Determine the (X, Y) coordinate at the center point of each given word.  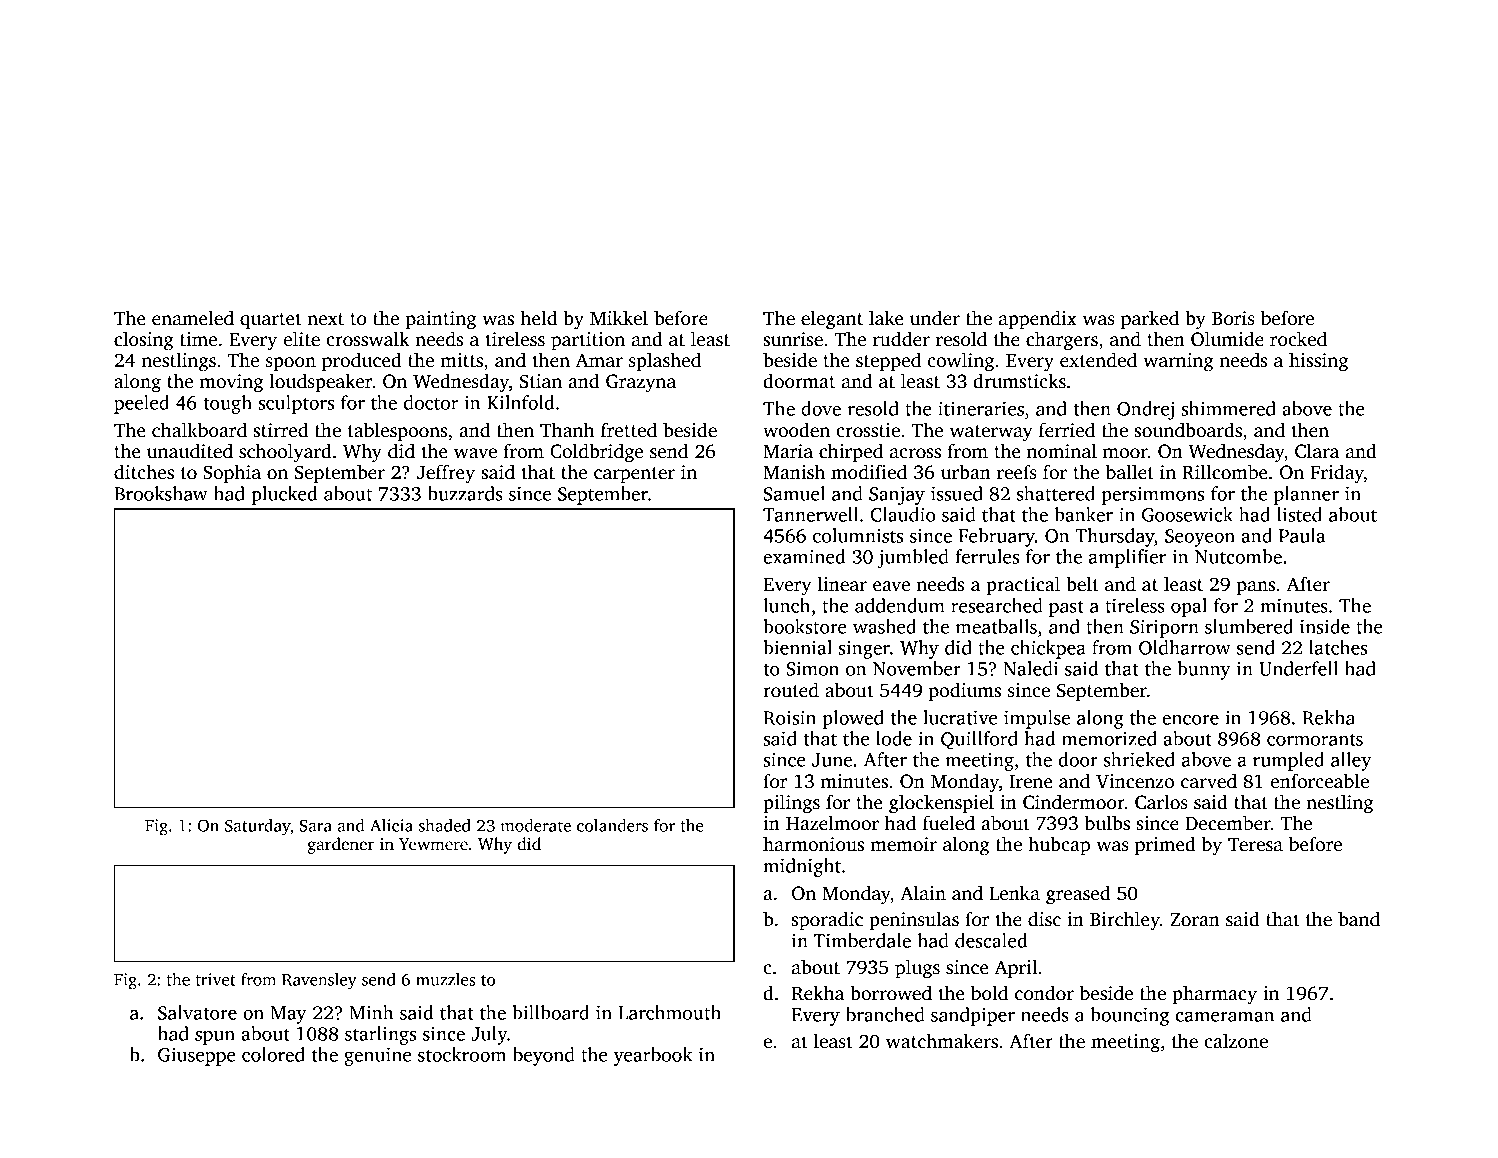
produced (362, 362)
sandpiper (973, 1016)
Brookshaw (161, 493)
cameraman (1225, 1017)
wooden (796, 430)
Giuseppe (197, 1056)
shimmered (1229, 408)
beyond (544, 1056)
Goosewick (1187, 514)
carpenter (634, 475)
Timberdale (862, 940)
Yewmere (433, 844)
